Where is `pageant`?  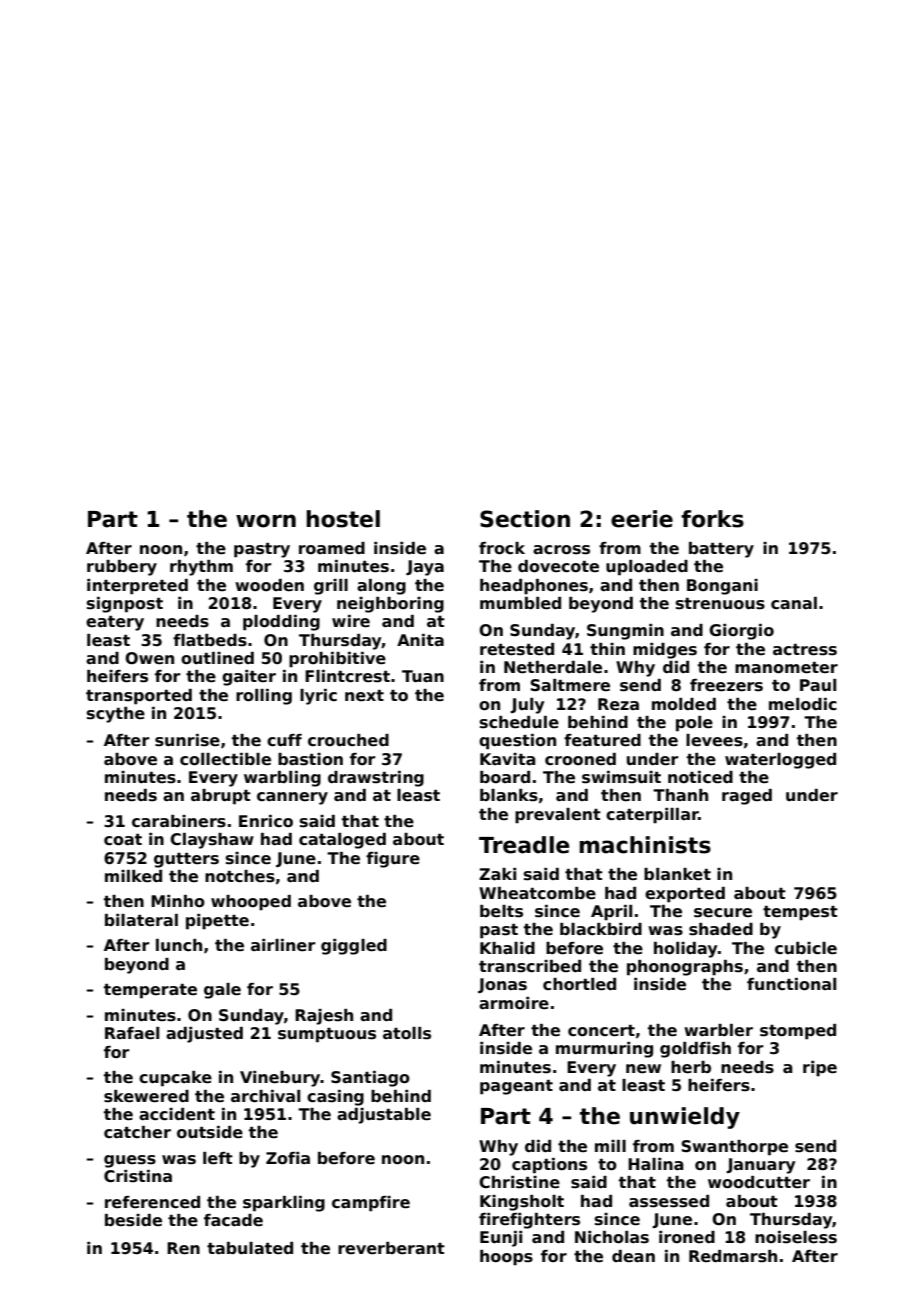
pageant is located at coordinates (516, 1087).
